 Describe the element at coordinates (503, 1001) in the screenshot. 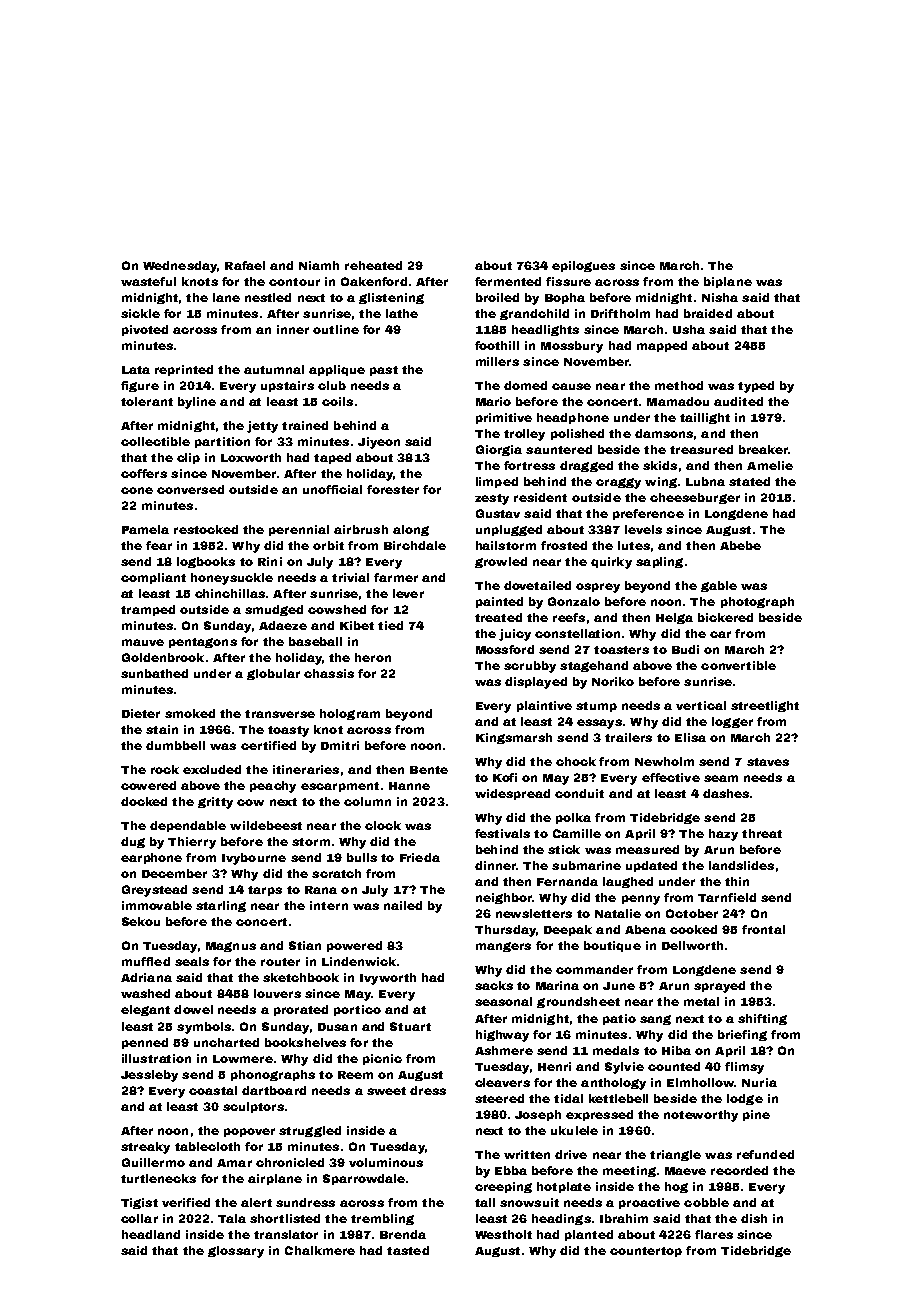

I see `seasonal` at that location.
